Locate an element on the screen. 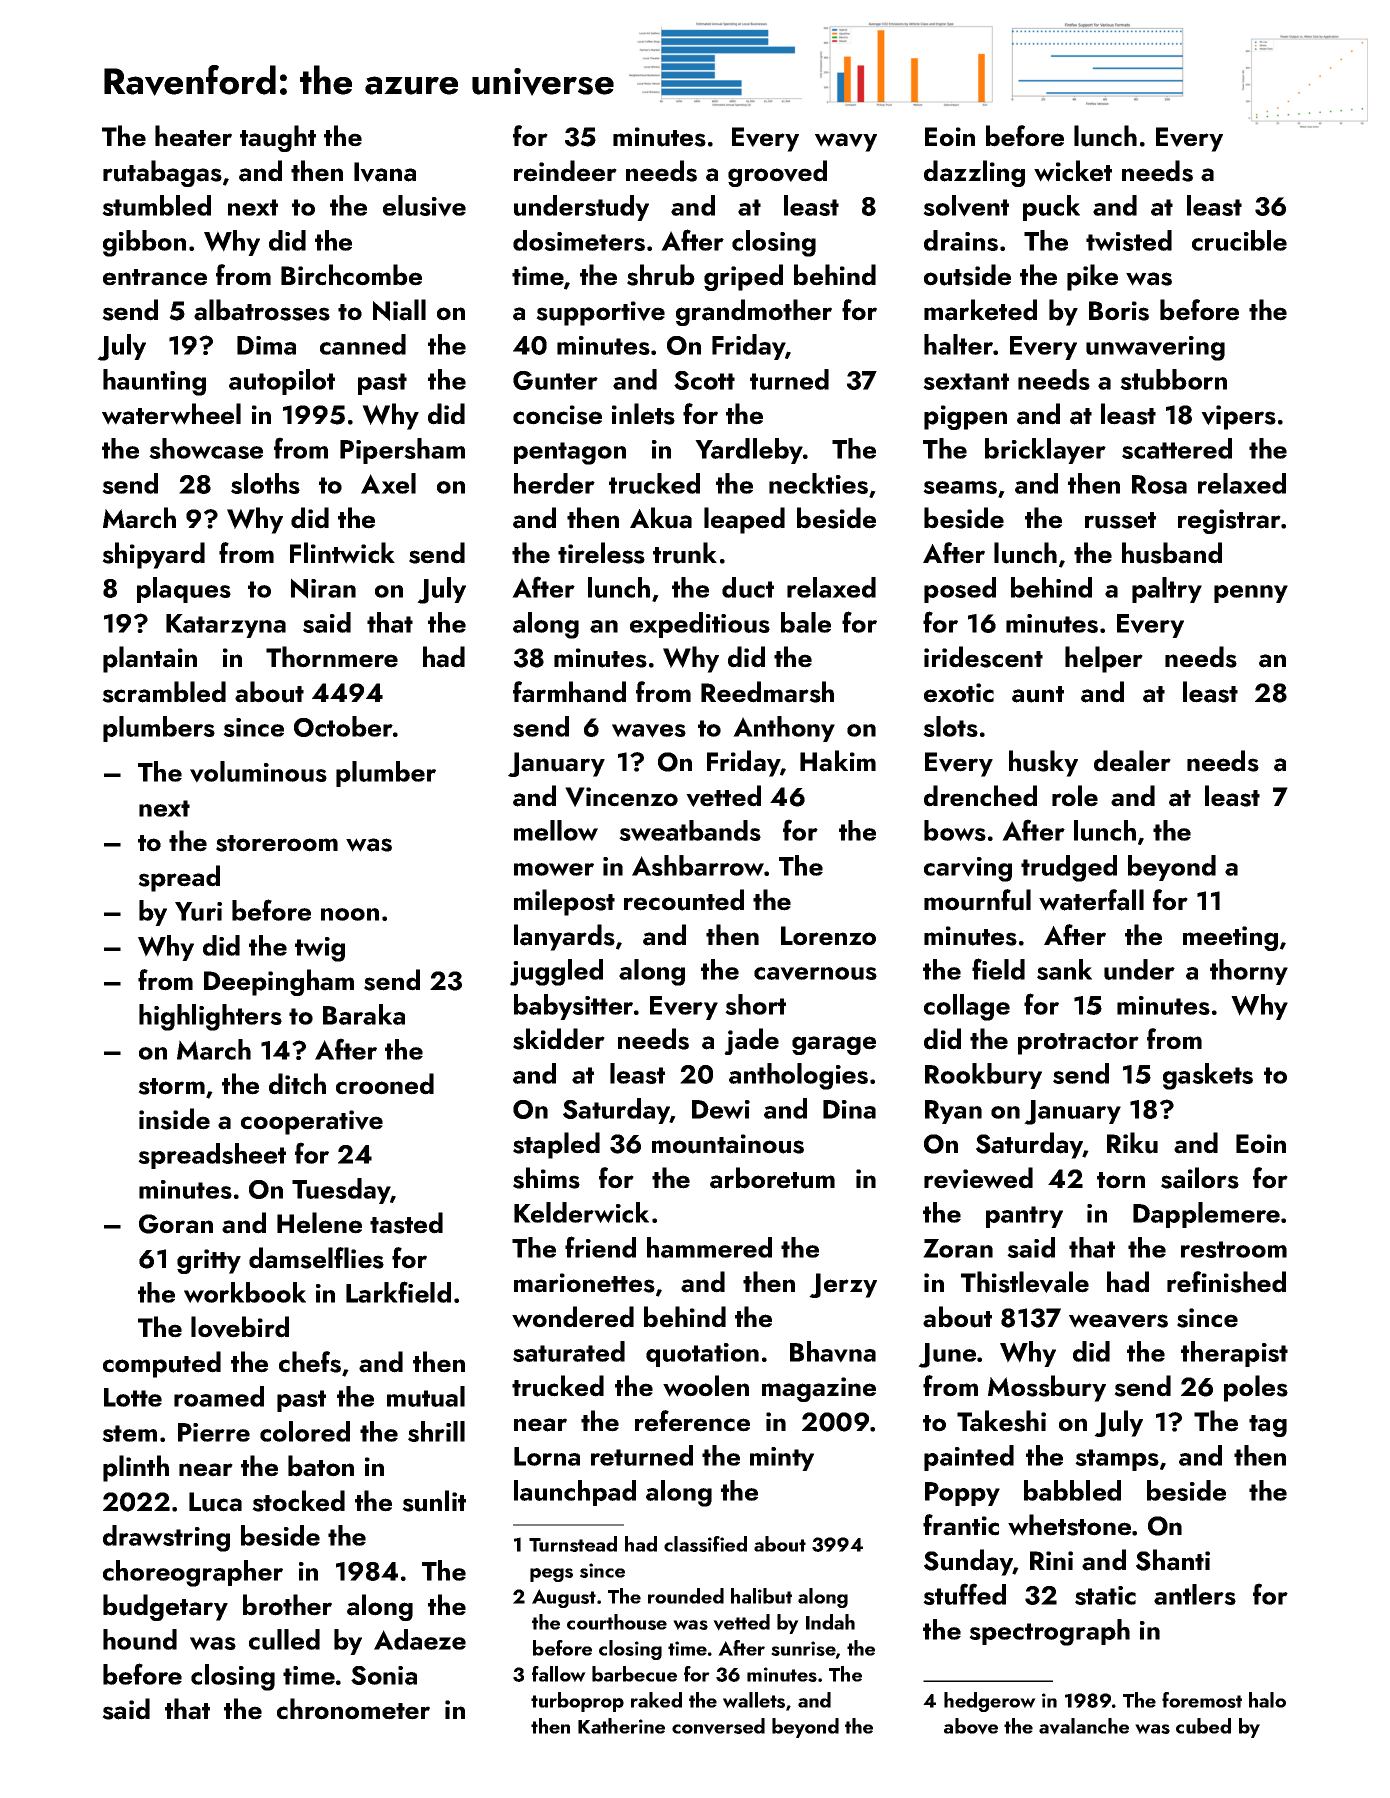 The width and height of the screenshot is (1390, 1798). culled is located at coordinates (284, 1639).
